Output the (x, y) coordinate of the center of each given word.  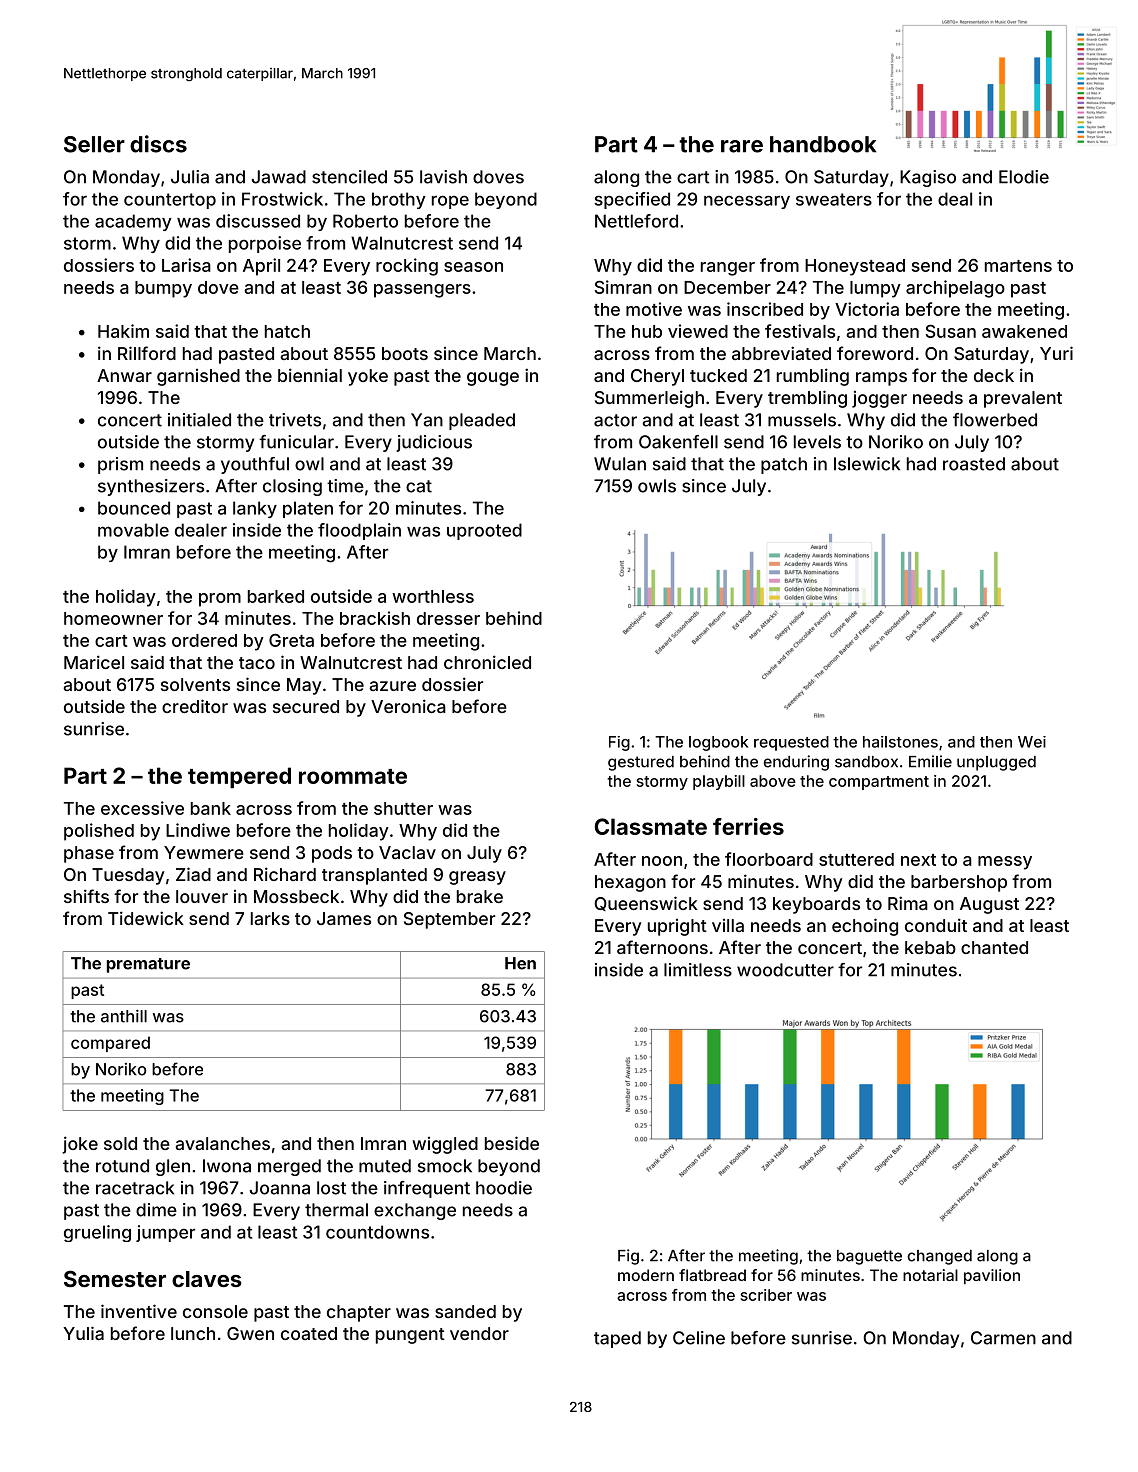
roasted (974, 464)
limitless (698, 970)
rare (742, 146)
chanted (994, 947)
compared (110, 1044)
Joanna (280, 1188)
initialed (199, 420)
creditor (195, 706)
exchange (415, 1211)
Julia (190, 177)
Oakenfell (678, 442)
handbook (823, 144)
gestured (641, 763)
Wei (1032, 742)
